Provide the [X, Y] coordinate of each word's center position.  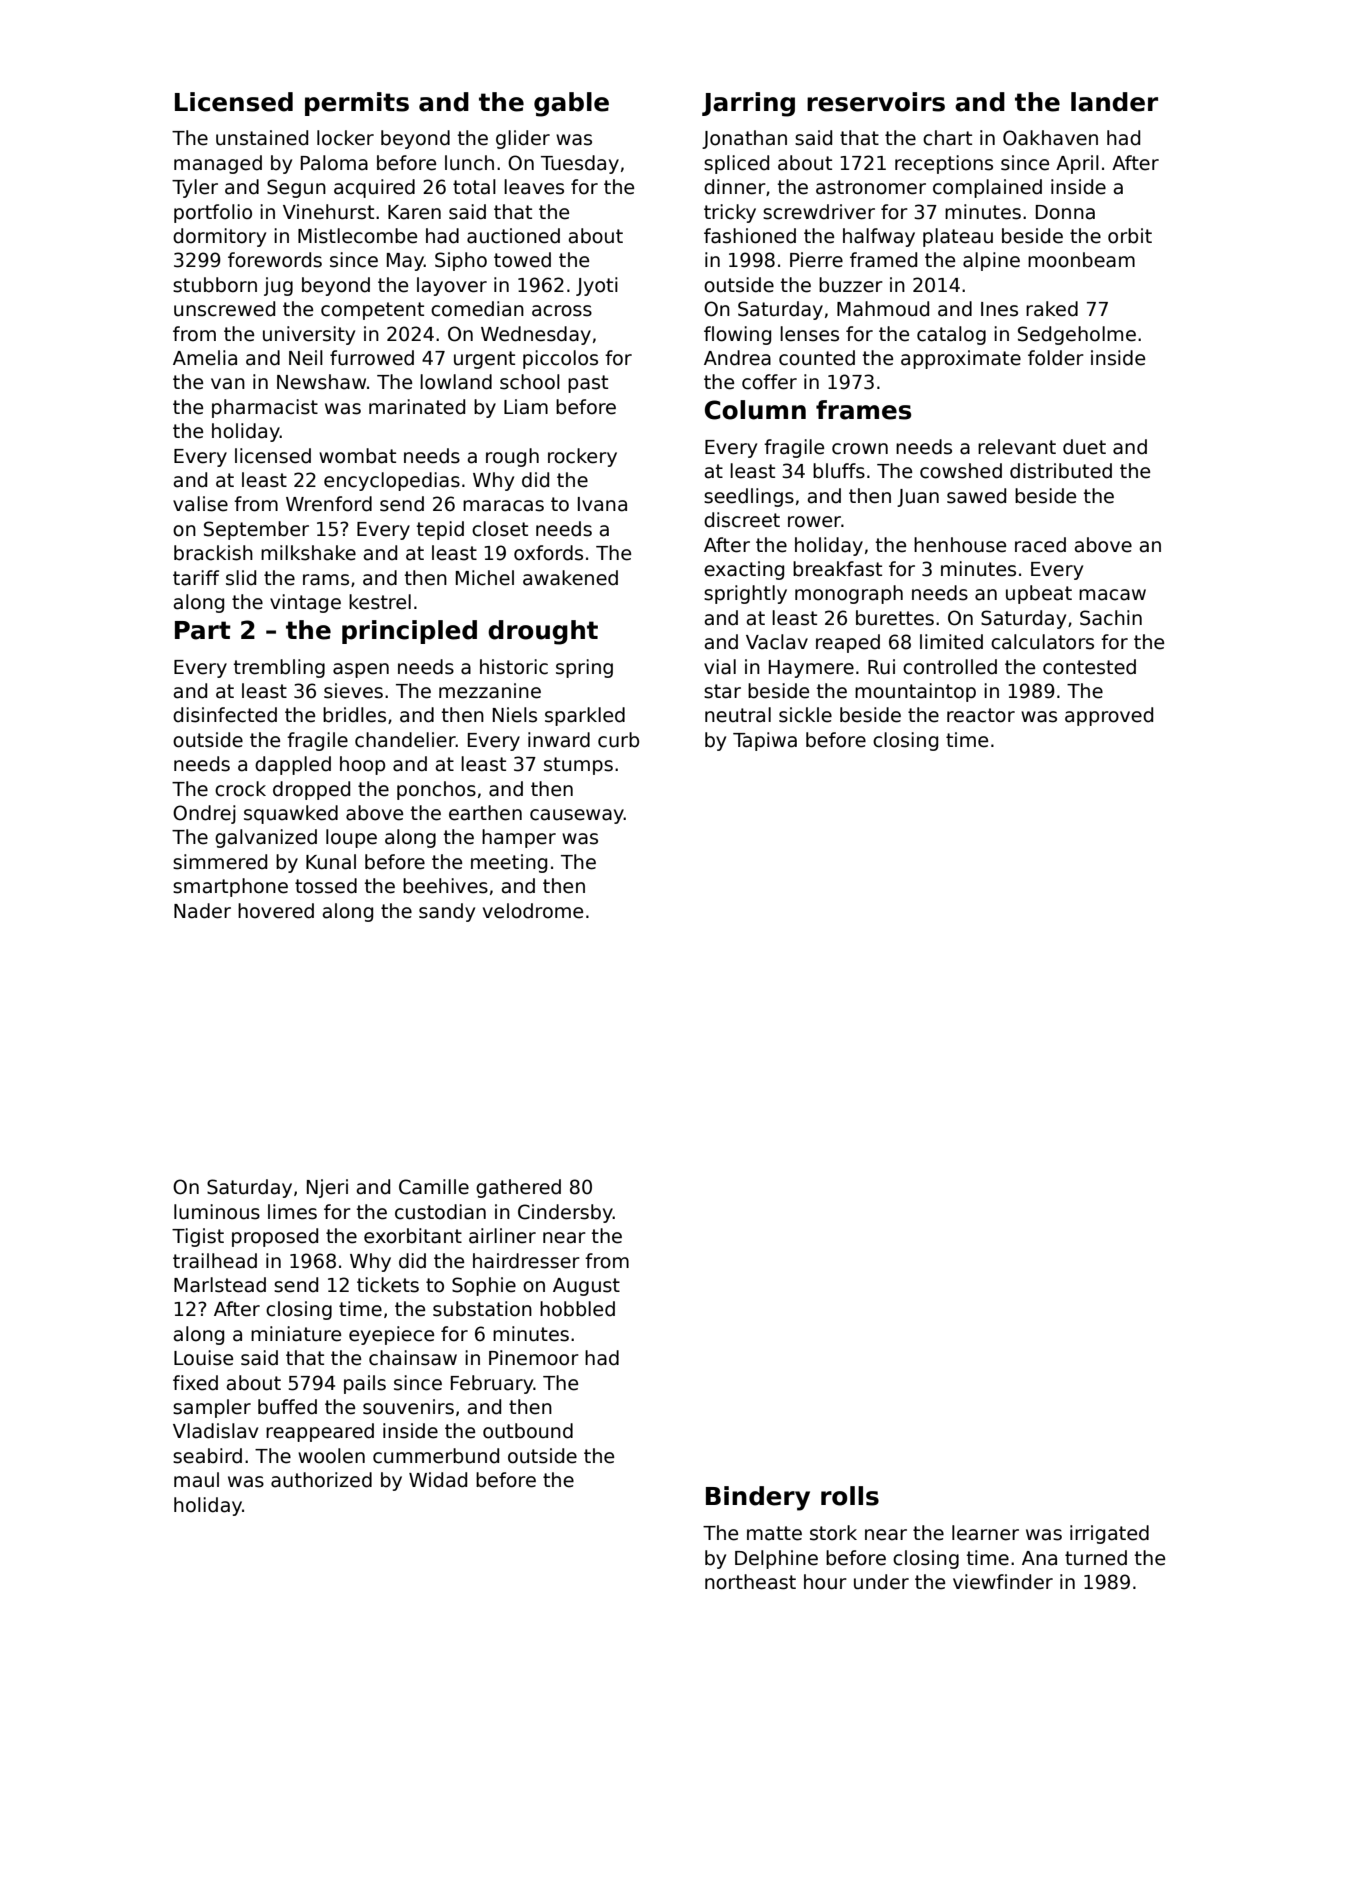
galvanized [266, 838]
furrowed [372, 358]
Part [203, 630]
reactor [981, 715]
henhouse [960, 545]
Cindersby [565, 1213]
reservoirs [876, 102]
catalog [951, 335]
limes [292, 1212]
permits [357, 104]
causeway [577, 816]
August [586, 1287]
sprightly [745, 594]
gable [571, 104]
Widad [438, 1480]
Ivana [602, 504]
